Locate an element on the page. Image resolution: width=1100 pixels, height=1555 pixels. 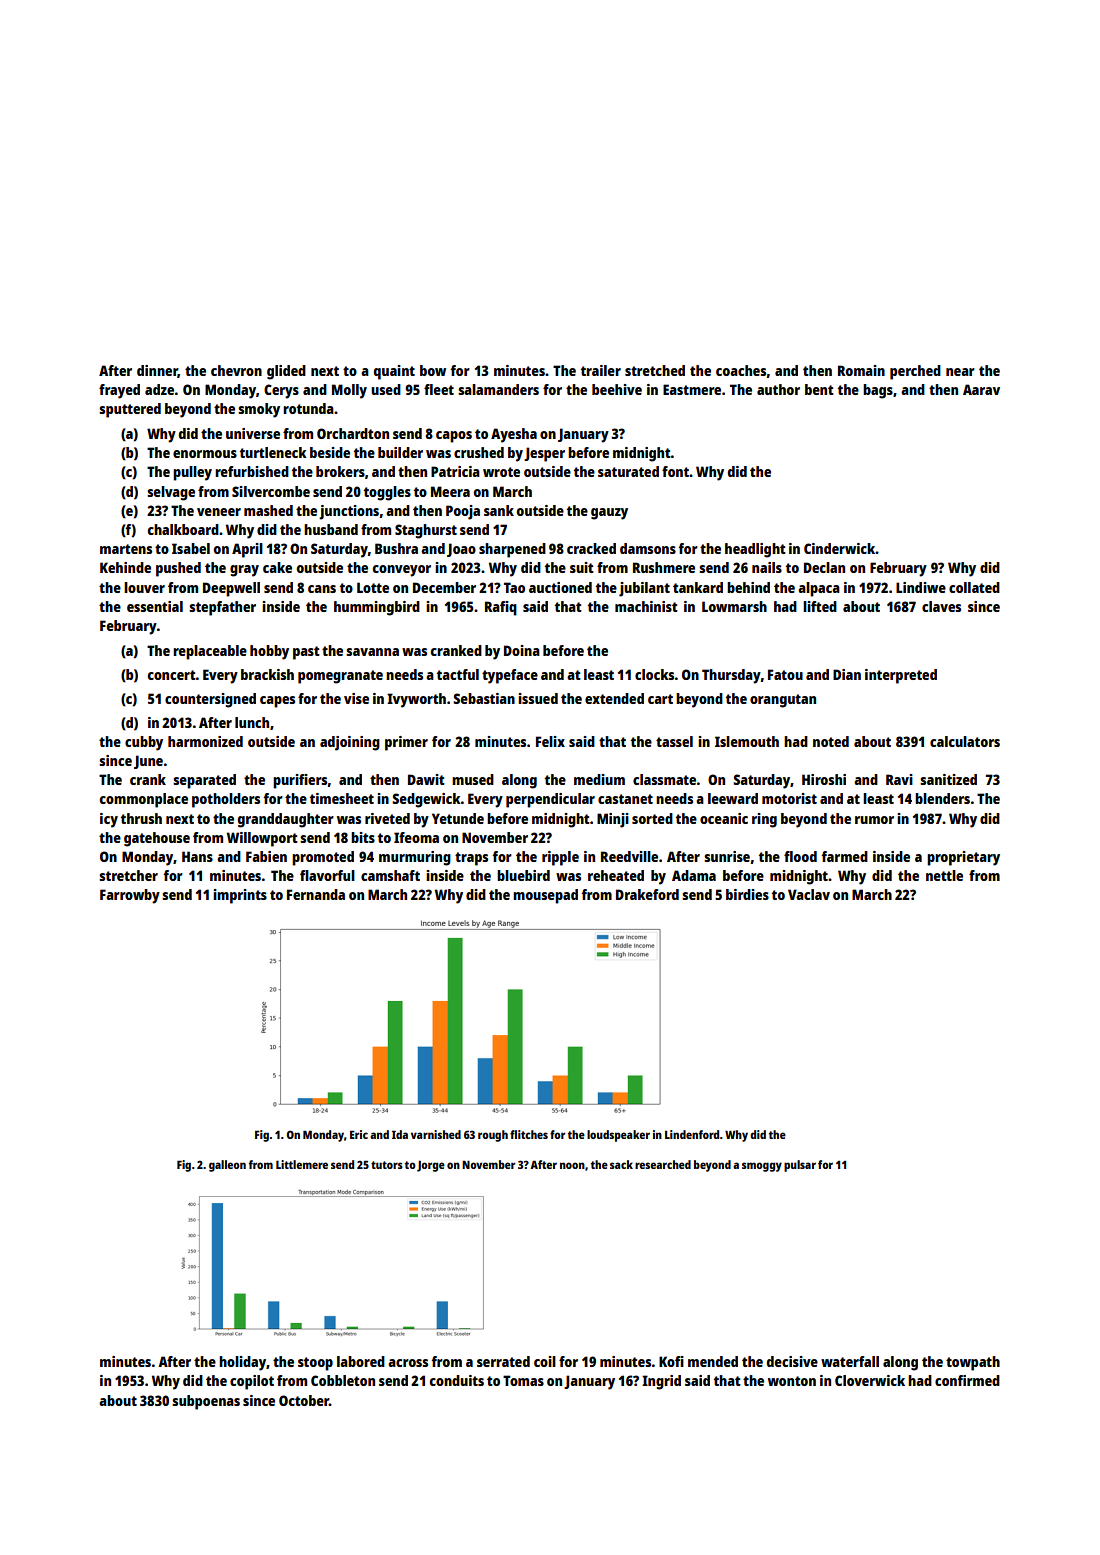
holiday is located at coordinates (242, 1363).
